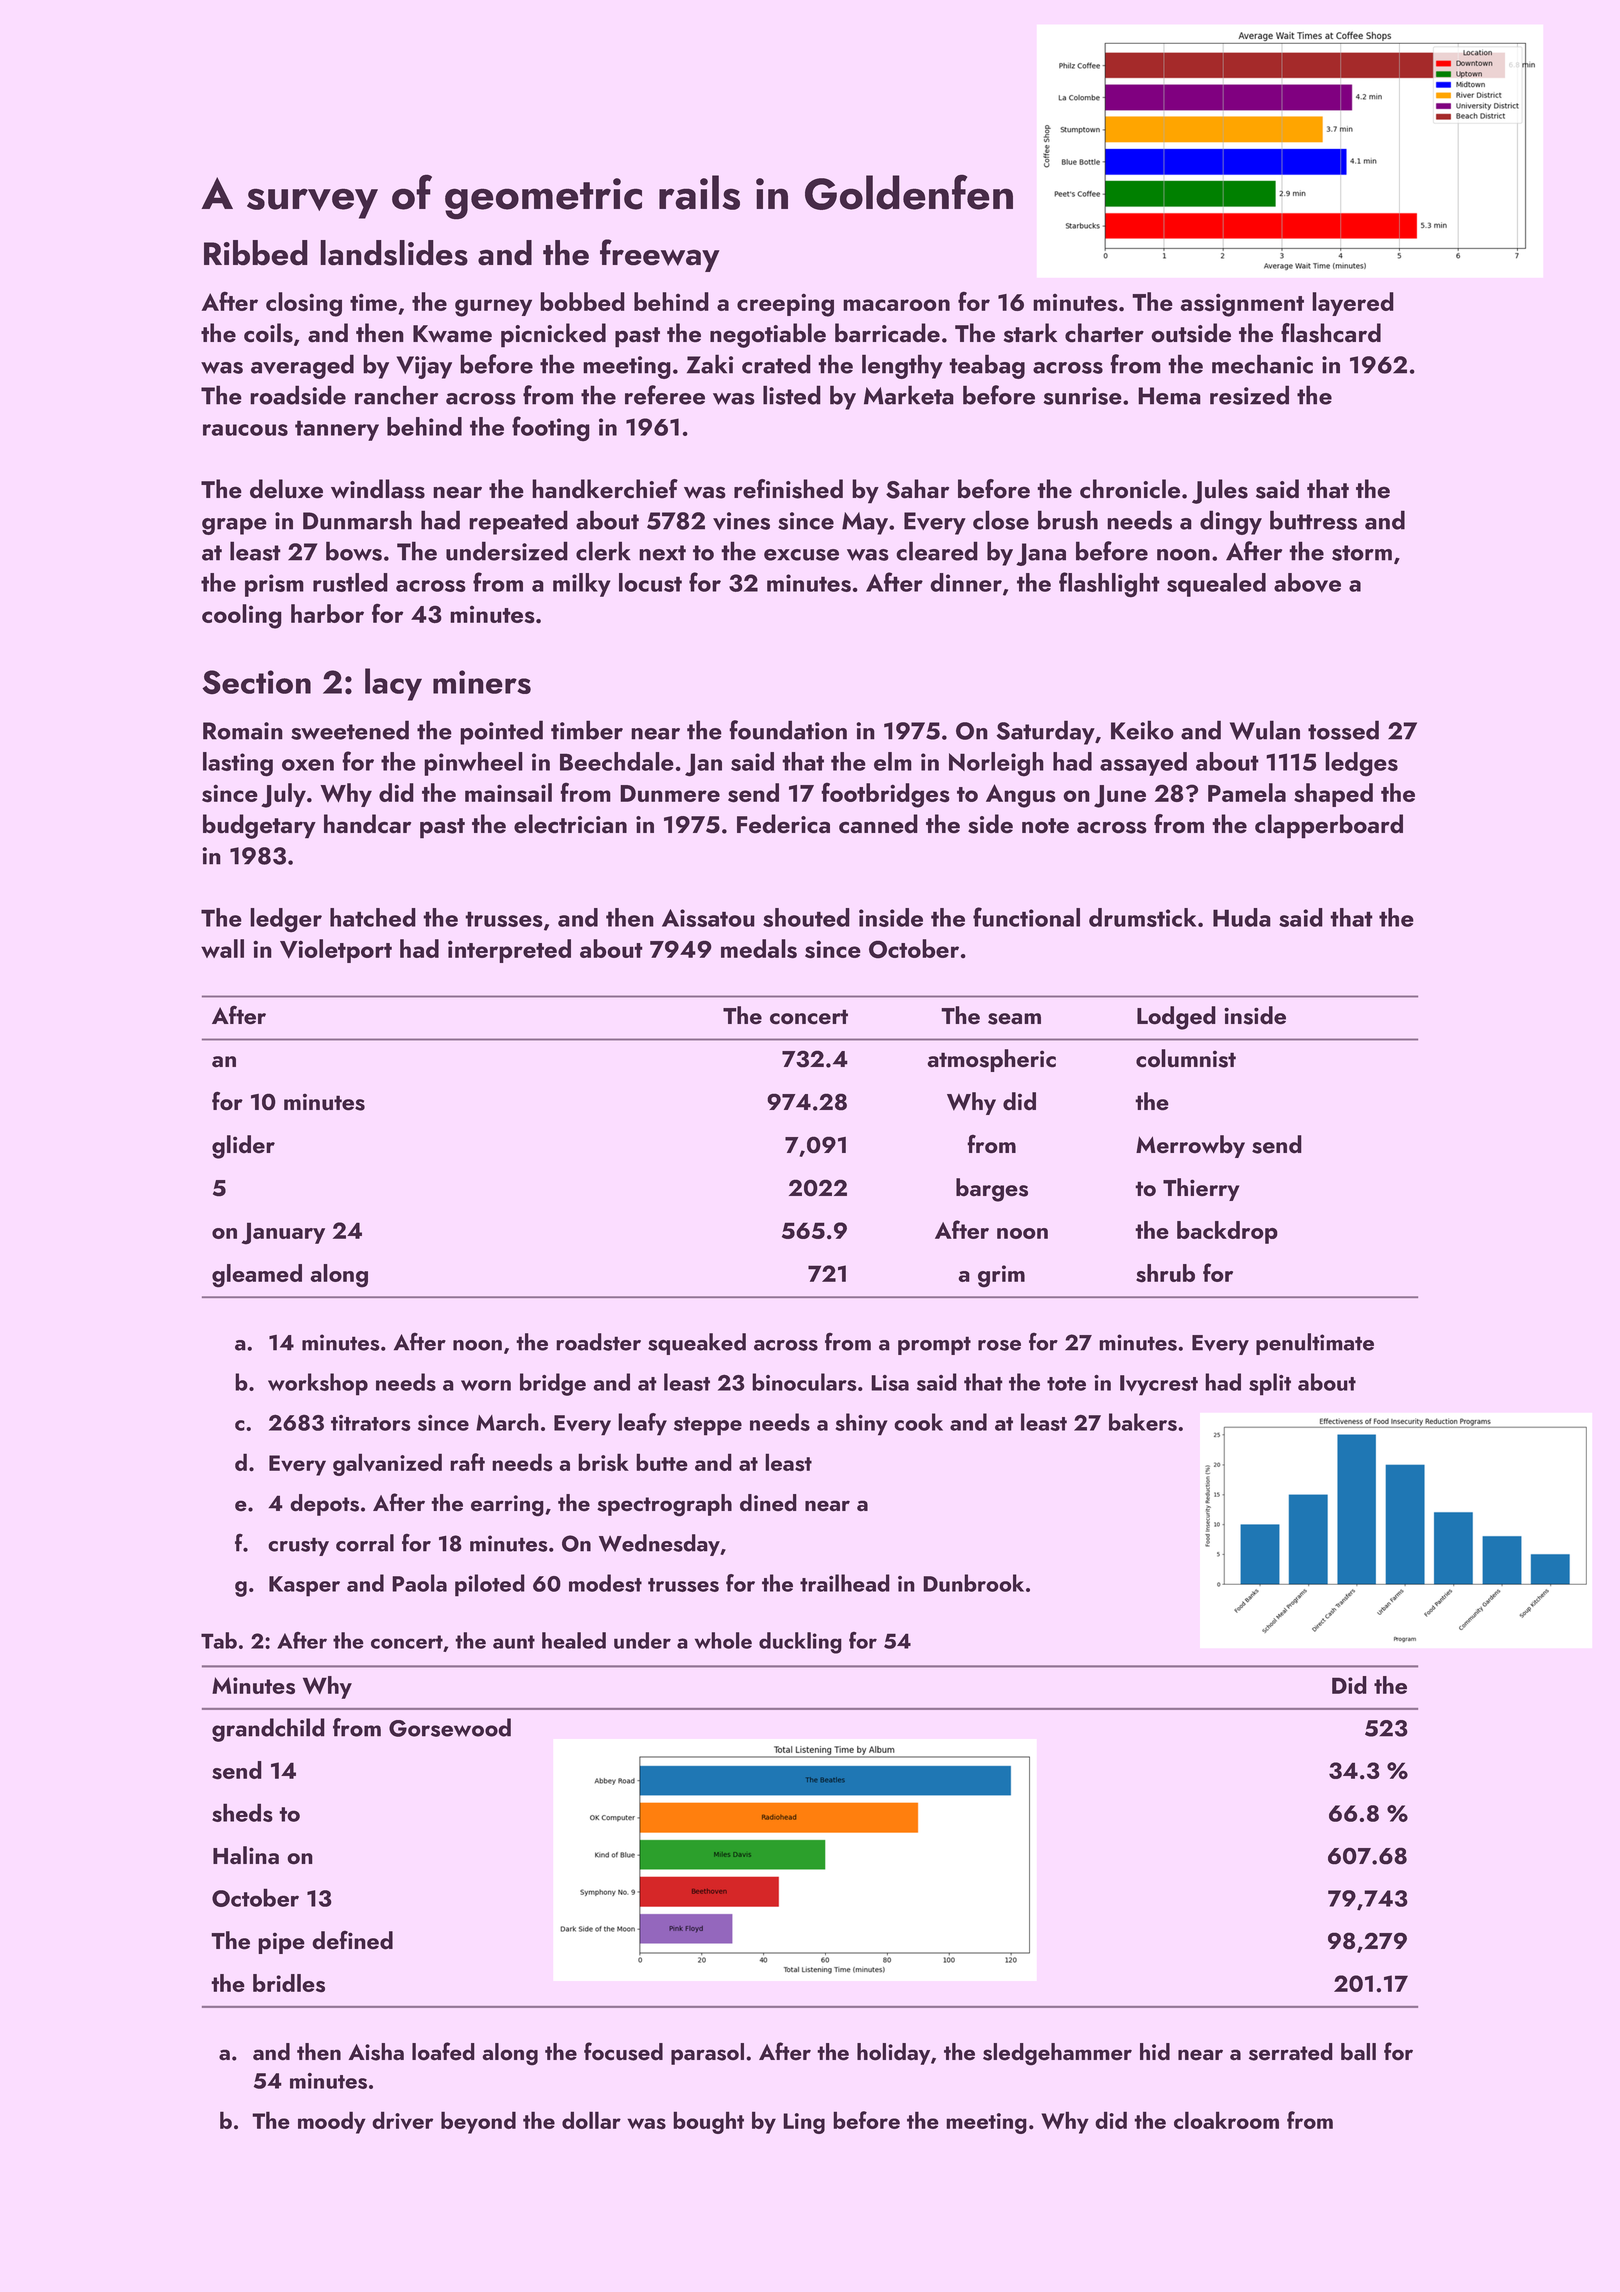  I want to click on assignment, so click(1242, 305).
